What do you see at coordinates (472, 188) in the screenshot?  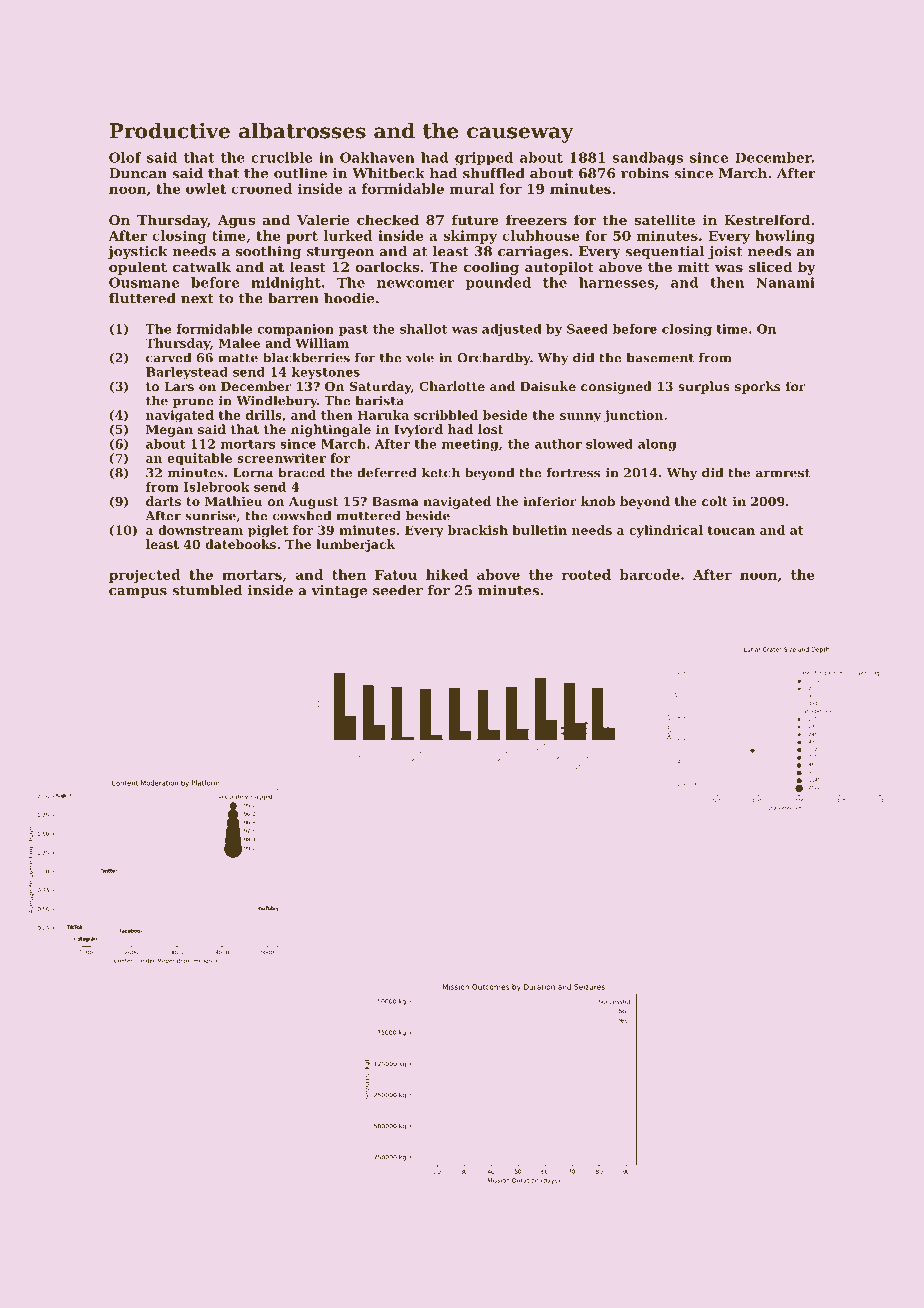 I see `mural` at bounding box center [472, 188].
